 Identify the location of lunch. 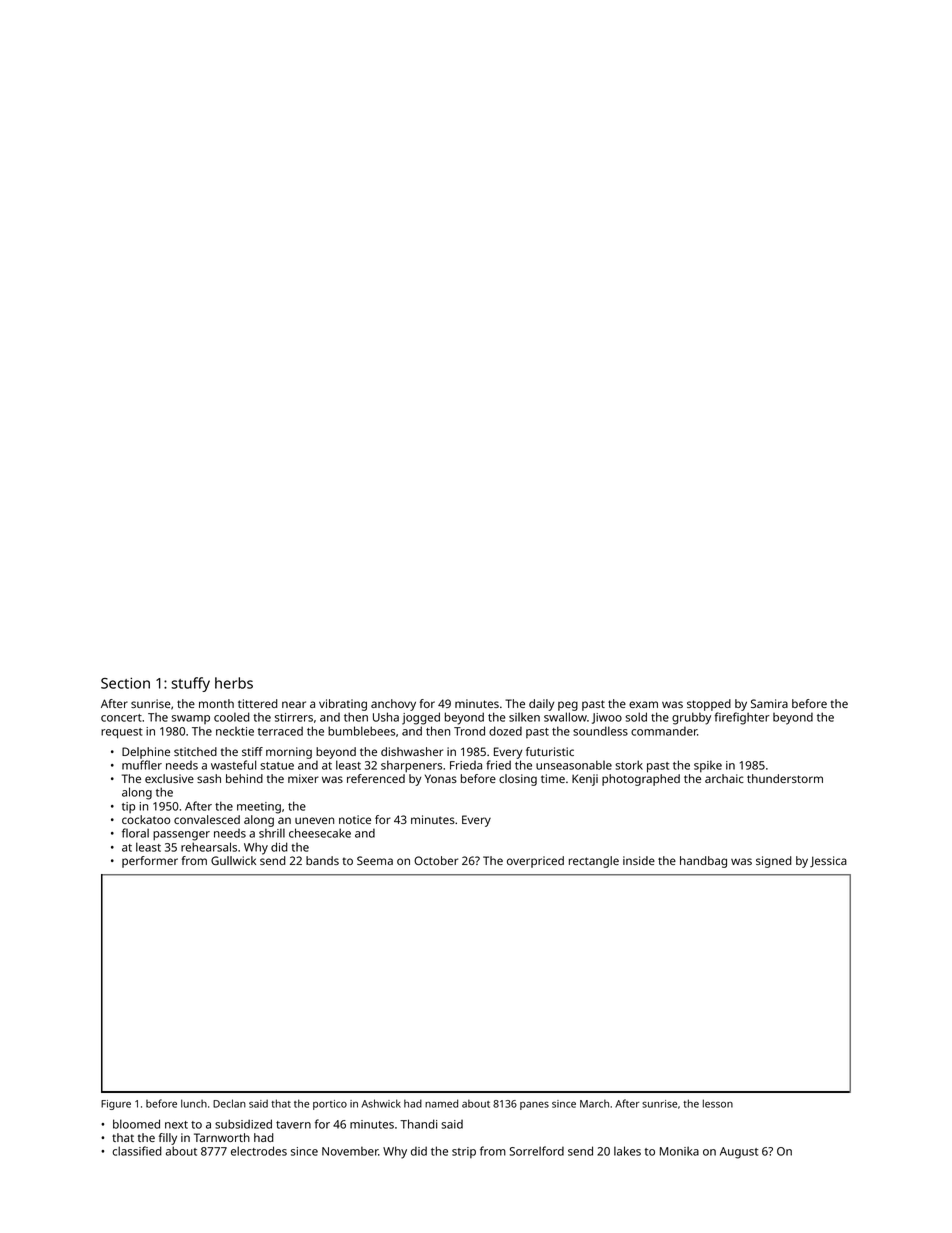
(194, 1103).
